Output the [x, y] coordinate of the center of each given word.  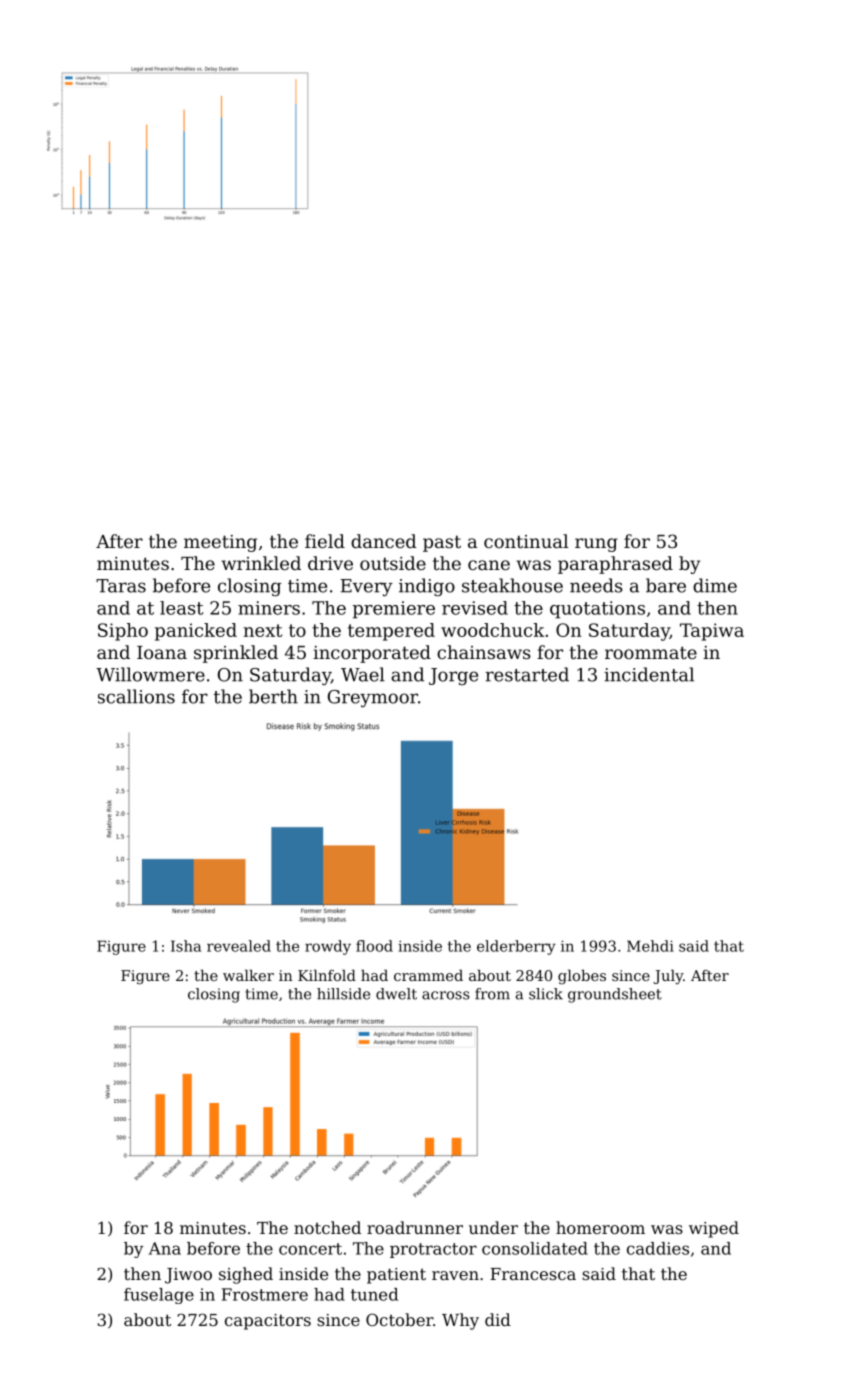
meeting [220, 543]
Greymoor [373, 698]
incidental [649, 674]
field [325, 541]
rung [596, 545]
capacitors [268, 1322]
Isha [186, 946]
